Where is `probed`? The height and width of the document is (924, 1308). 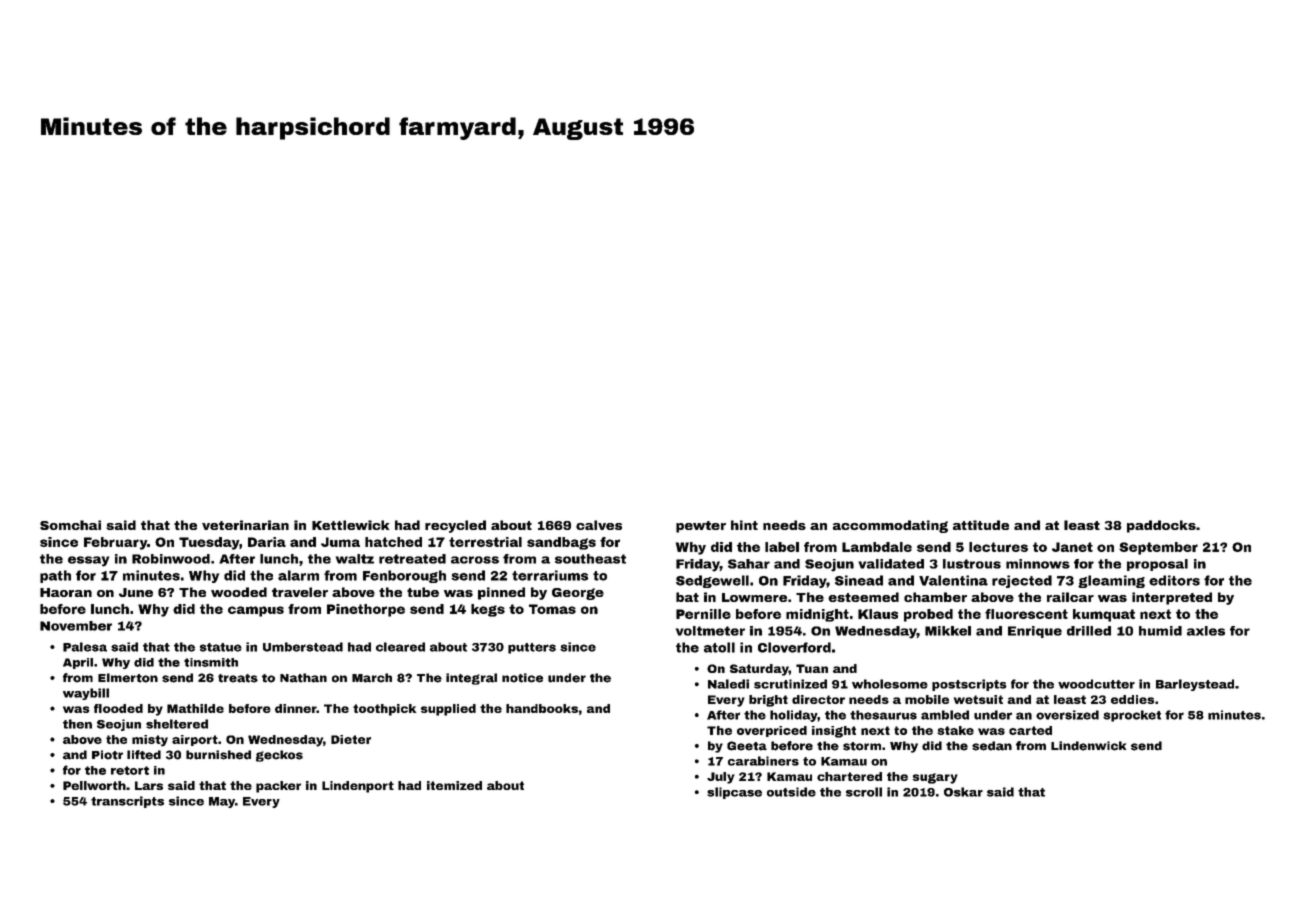 probed is located at coordinates (928, 615).
